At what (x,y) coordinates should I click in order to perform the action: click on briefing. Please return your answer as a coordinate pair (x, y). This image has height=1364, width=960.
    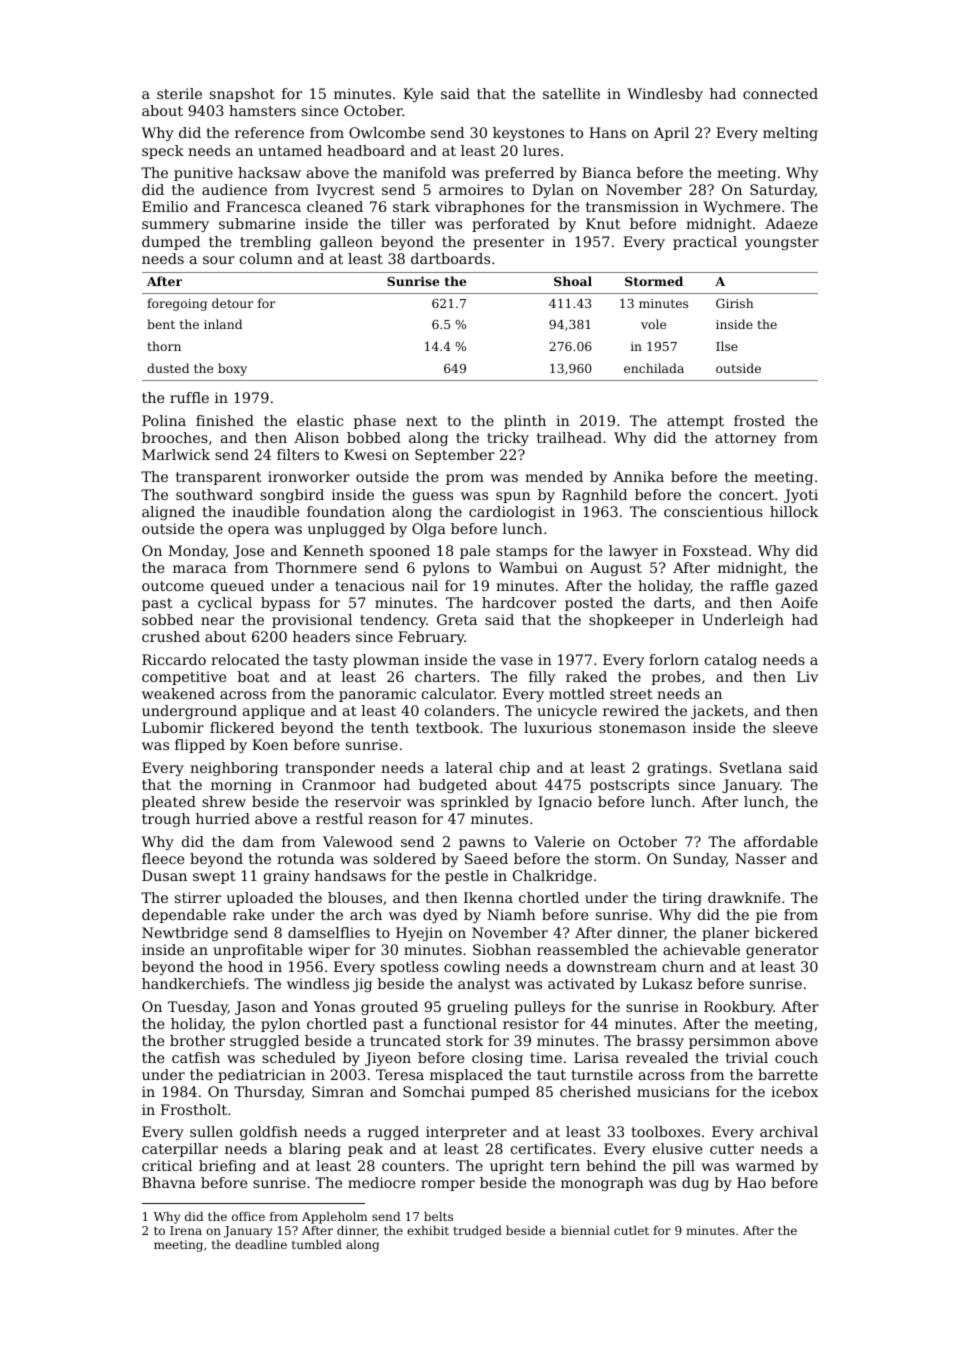
    Looking at the image, I should click on (227, 1167).
